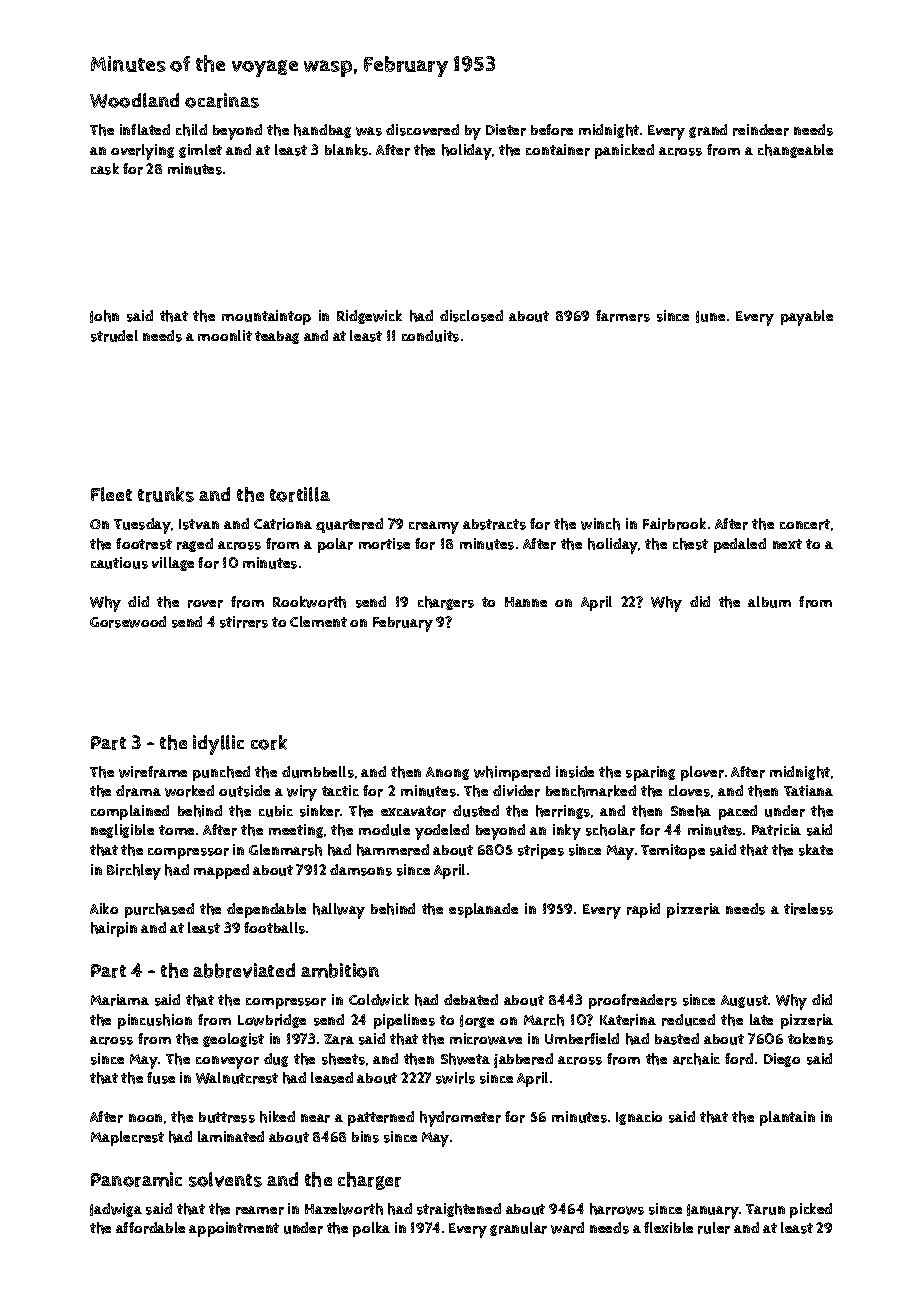 The width and height of the image is (924, 1308). I want to click on Jadwiga, so click(116, 1210).
